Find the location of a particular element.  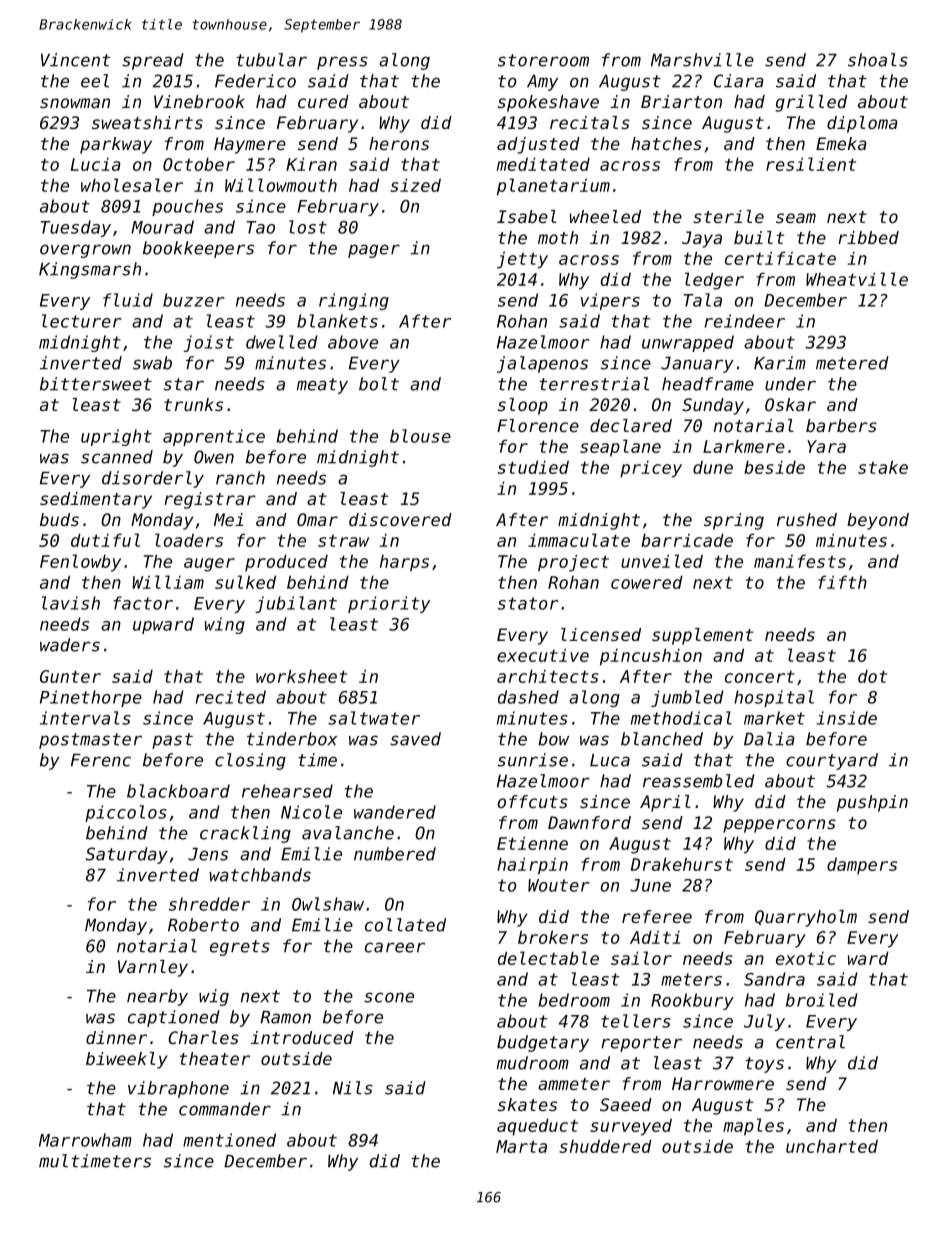

tubular is located at coordinates (271, 60).
